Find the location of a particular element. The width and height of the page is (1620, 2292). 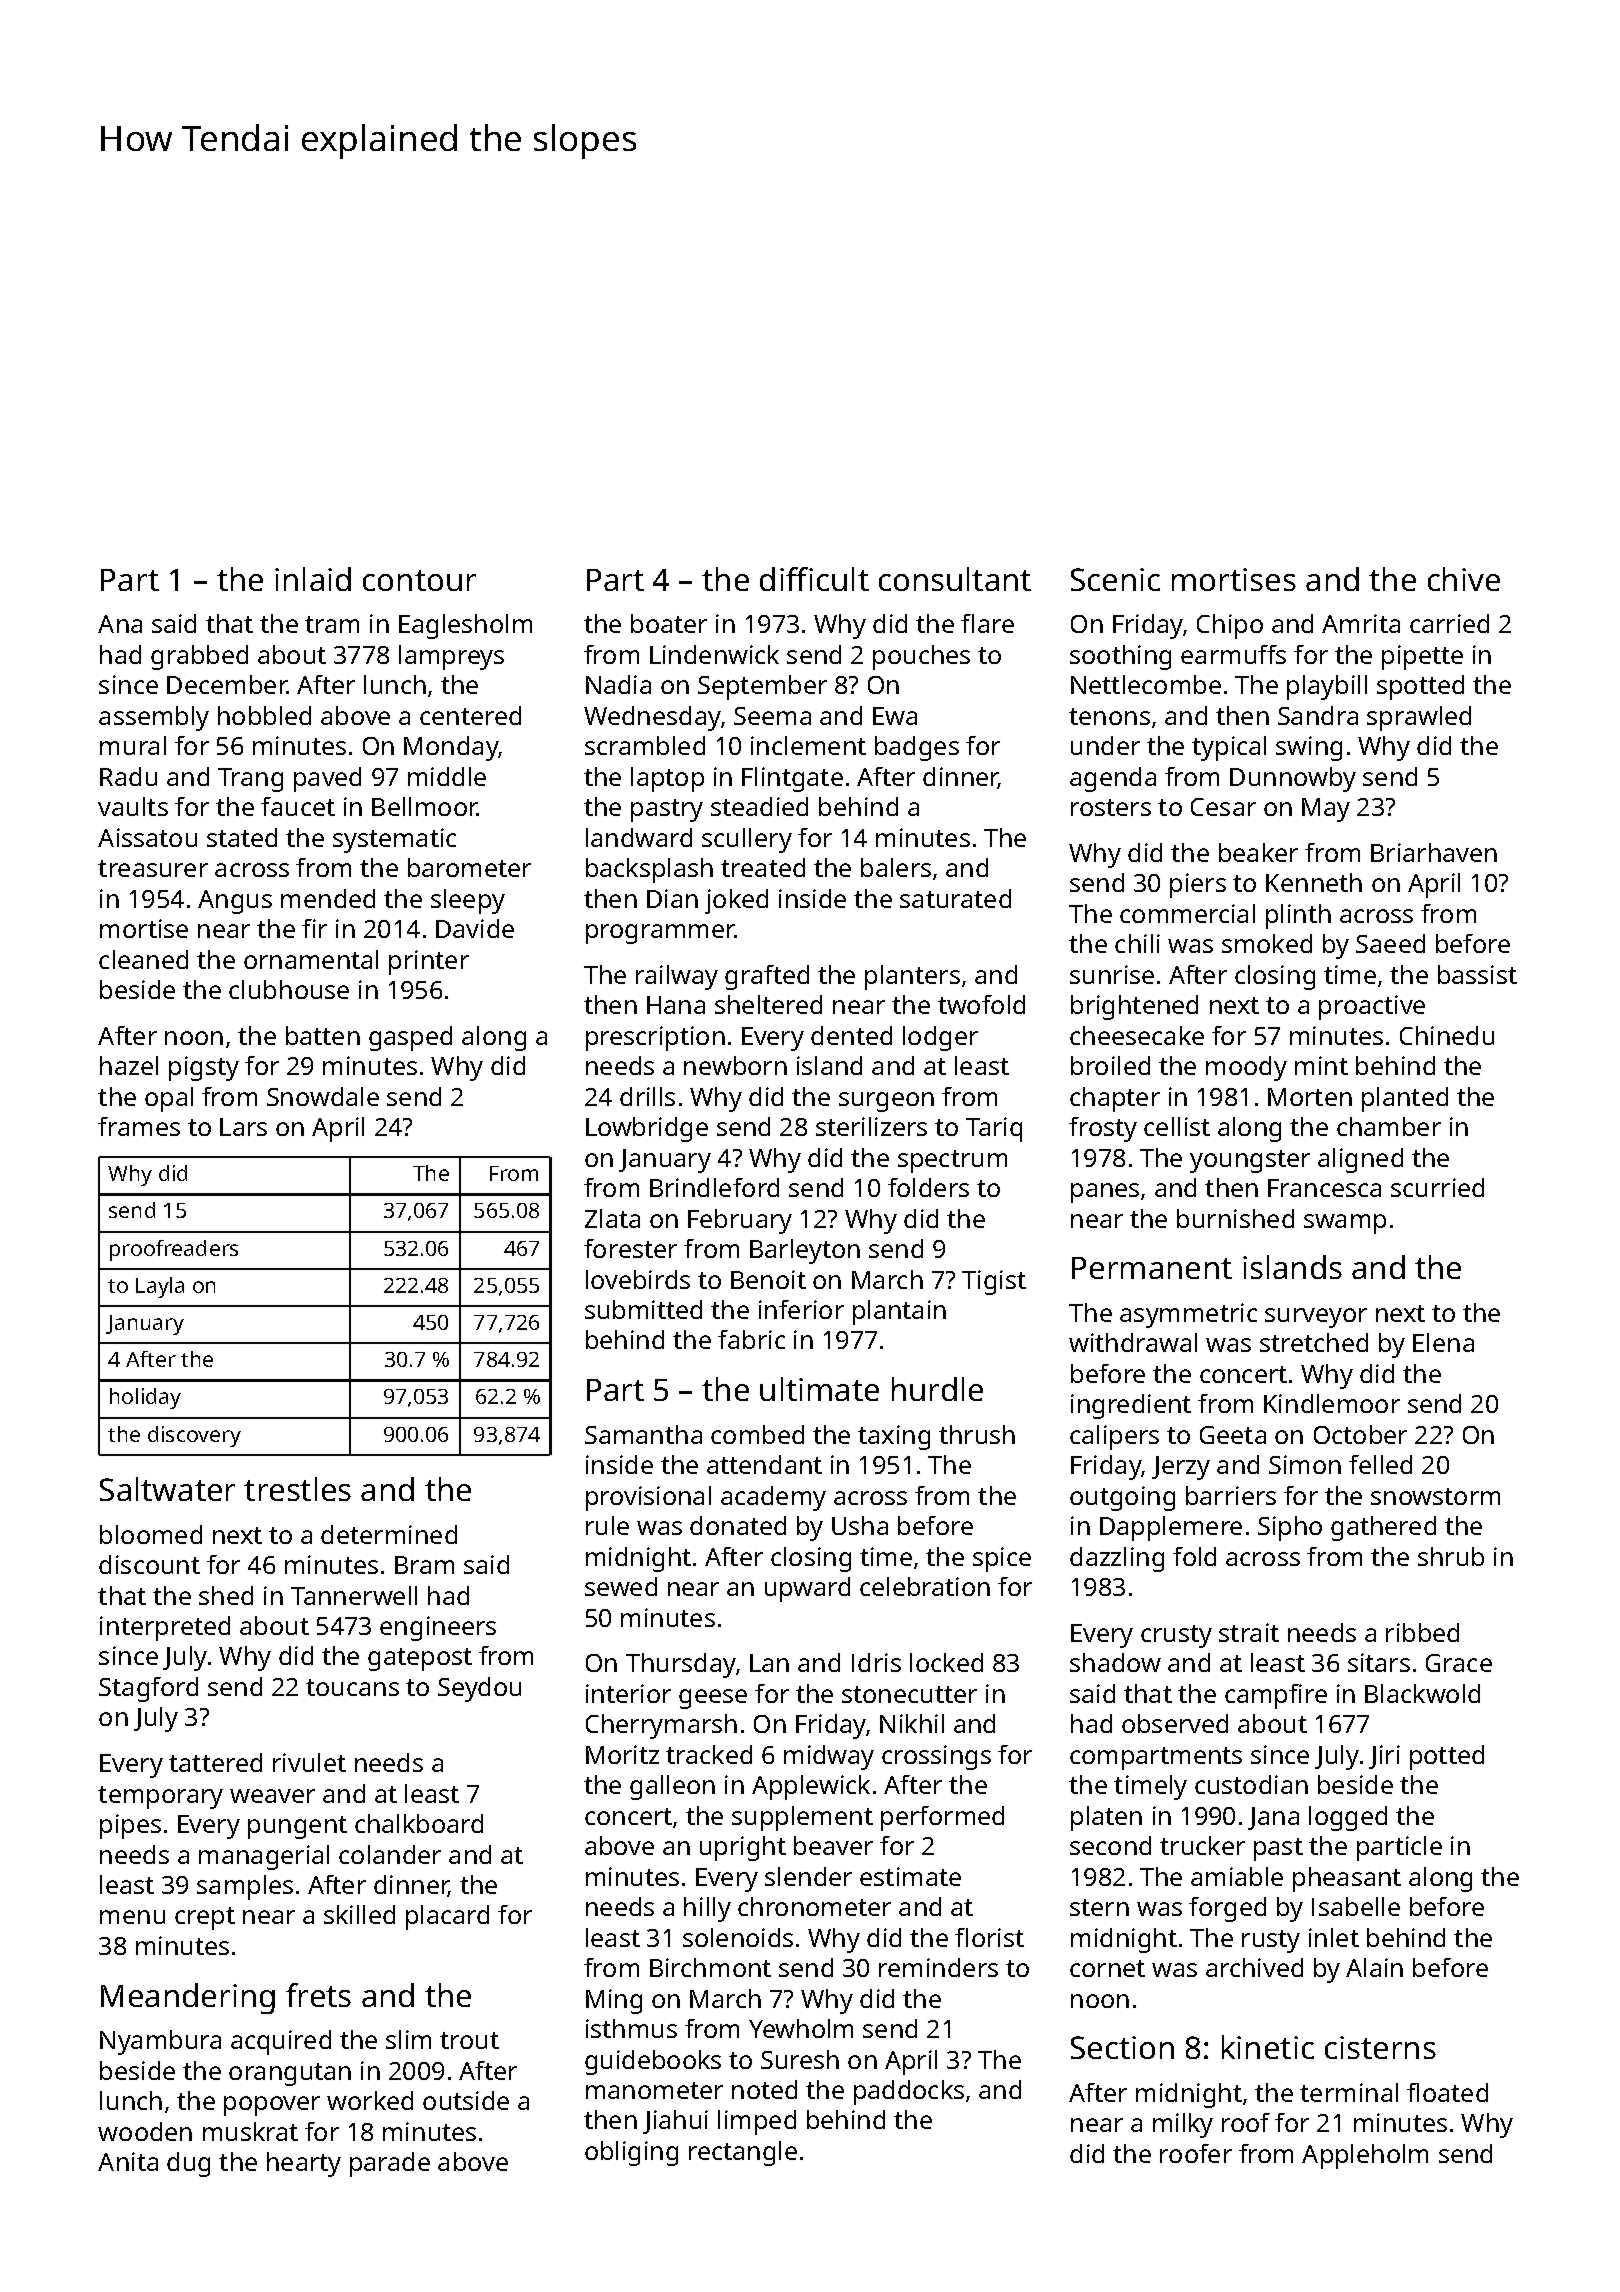

barriers is located at coordinates (1231, 1495).
